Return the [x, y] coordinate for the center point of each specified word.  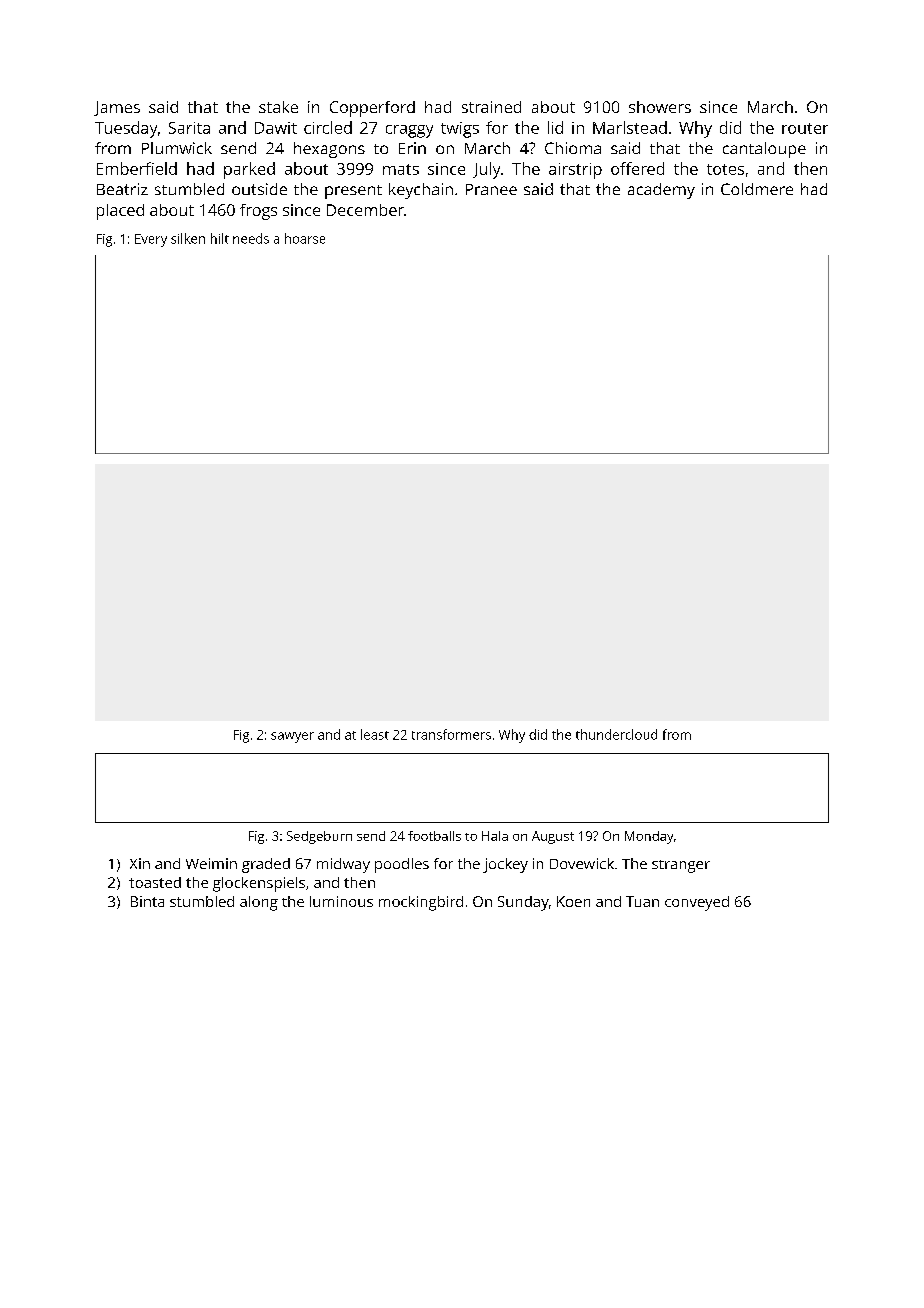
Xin [140, 863]
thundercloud [616, 734]
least [375, 734]
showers [660, 107]
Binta [147, 901]
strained [491, 107]
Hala [495, 836]
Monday [649, 837]
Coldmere [757, 189]
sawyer [292, 737]
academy [661, 191]
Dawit [276, 128]
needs [251, 238]
